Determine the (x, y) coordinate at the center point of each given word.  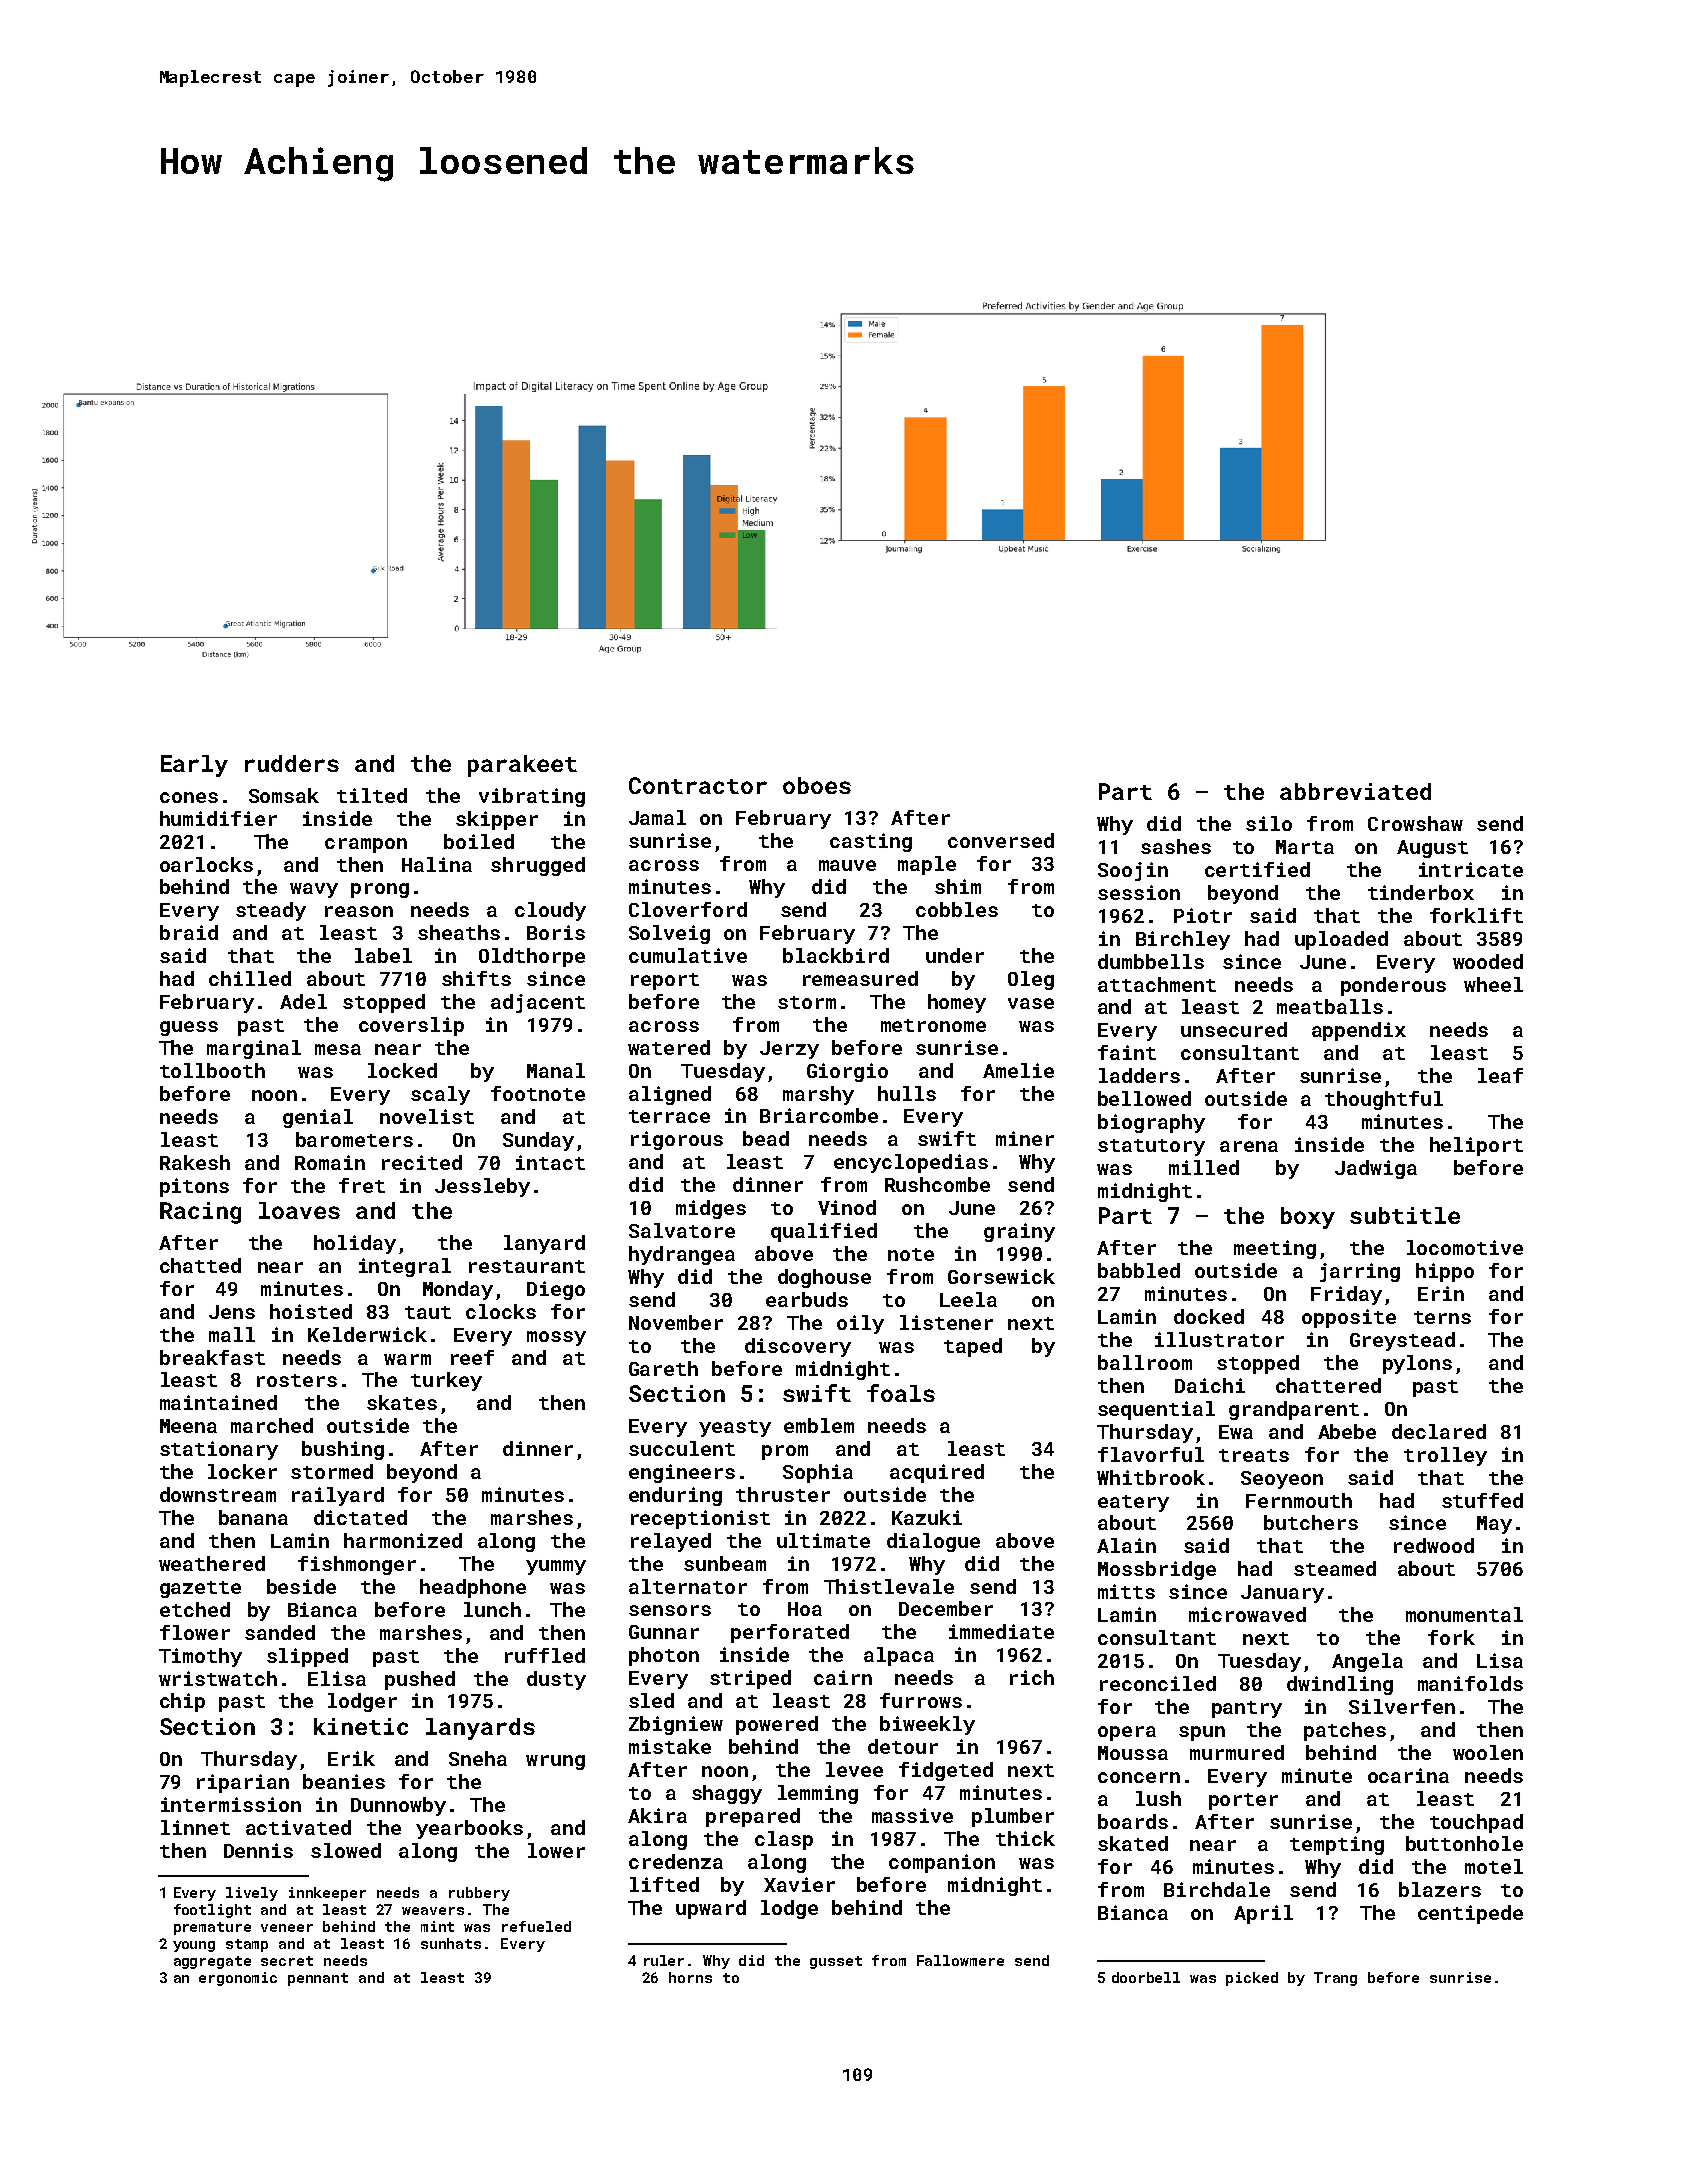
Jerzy (789, 1050)
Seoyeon (1282, 1480)
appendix (1359, 1031)
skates (402, 1402)
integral (405, 1267)
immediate (1001, 1631)
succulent (682, 1448)
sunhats (451, 1943)
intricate (1471, 869)
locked (402, 1070)
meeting (1275, 1249)
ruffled (545, 1655)
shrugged (538, 866)
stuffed (1482, 1500)
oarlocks (206, 864)
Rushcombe (937, 1184)
